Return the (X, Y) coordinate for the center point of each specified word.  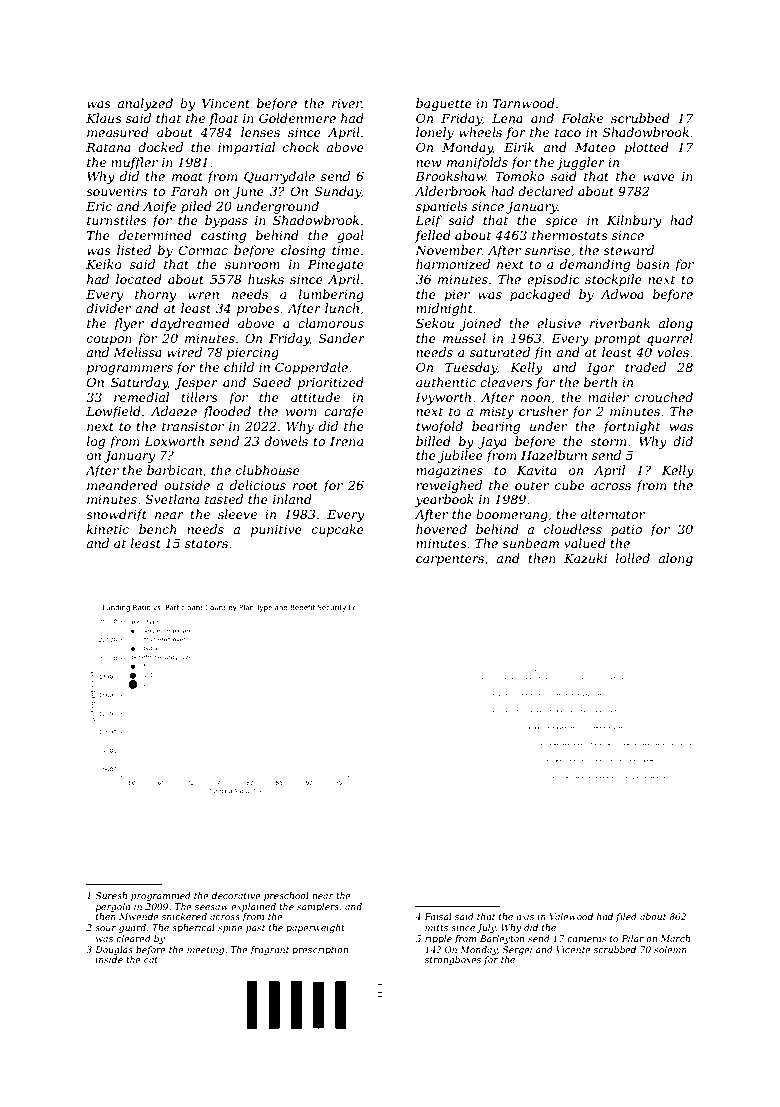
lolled (633, 558)
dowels (286, 441)
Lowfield (113, 412)
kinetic (108, 529)
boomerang (512, 515)
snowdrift (116, 515)
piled (196, 207)
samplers (318, 907)
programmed (161, 896)
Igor (601, 369)
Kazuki (585, 558)
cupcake (338, 530)
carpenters (450, 560)
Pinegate (336, 266)
